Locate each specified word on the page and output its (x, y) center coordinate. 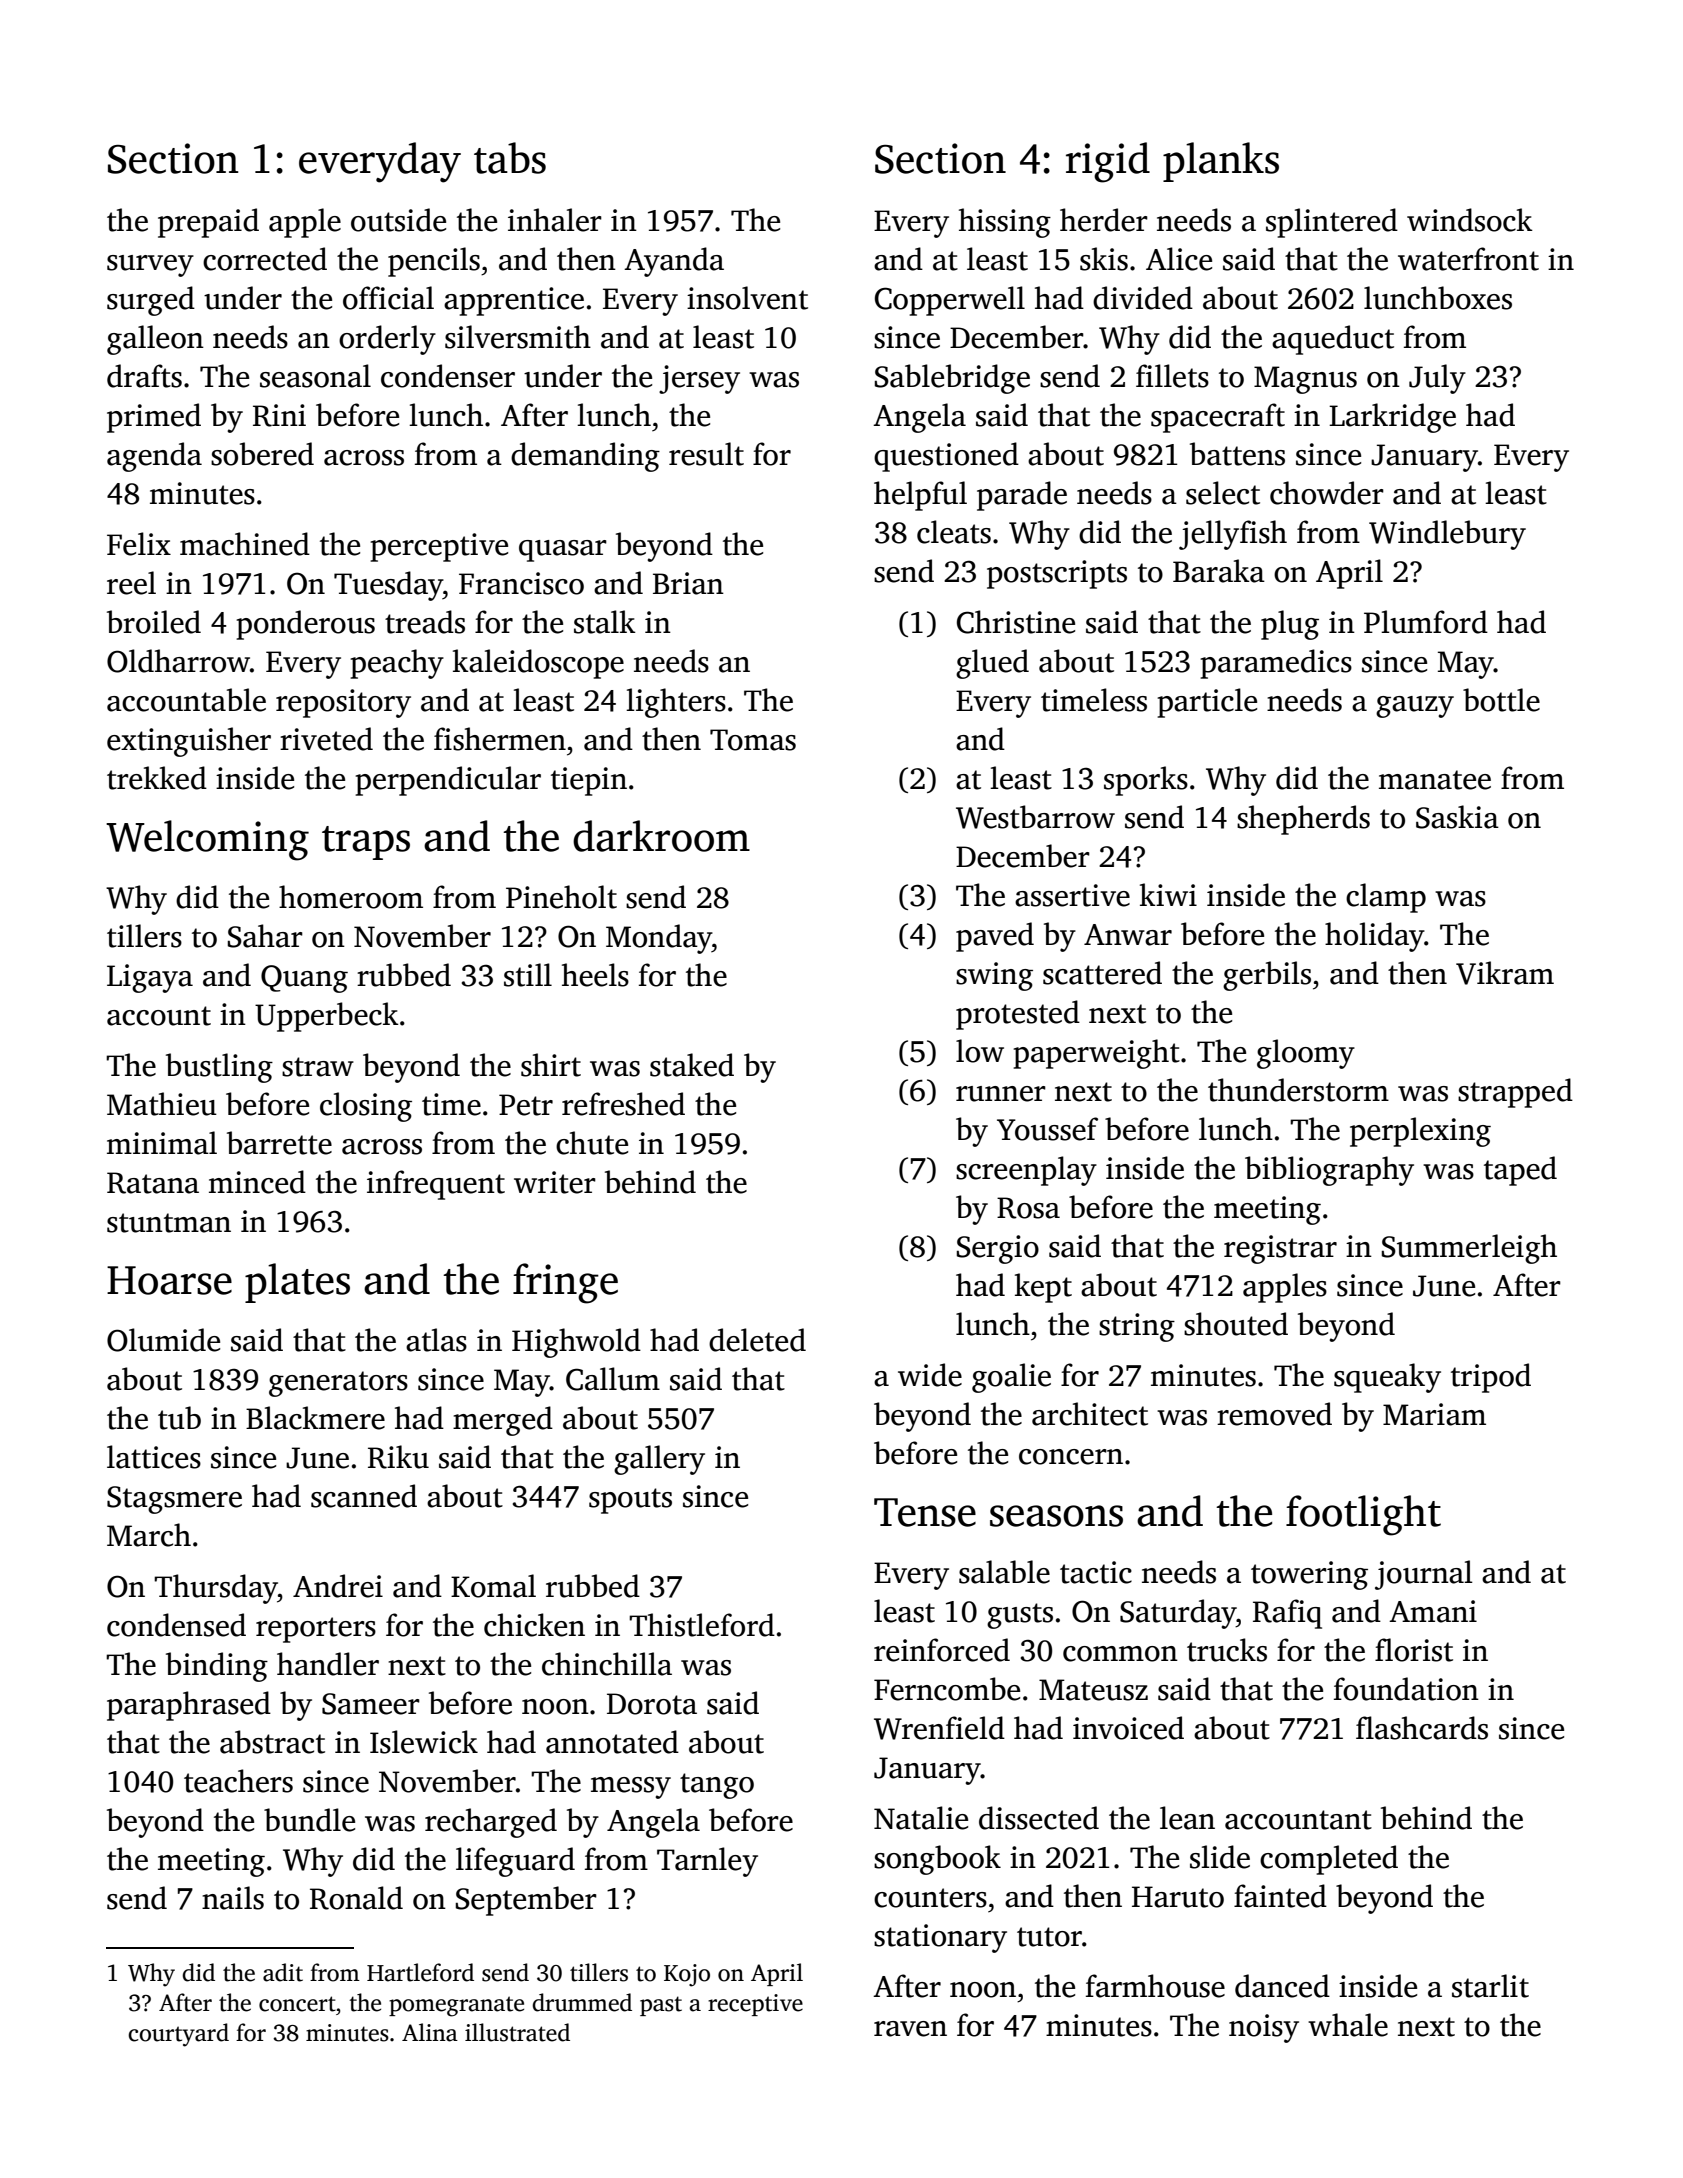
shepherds (1303, 820)
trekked (157, 778)
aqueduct (1333, 340)
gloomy (1306, 1054)
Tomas (753, 740)
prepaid (208, 223)
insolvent (747, 298)
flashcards (1422, 1728)
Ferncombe (947, 1689)
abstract (272, 1742)
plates (297, 1283)
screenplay (1026, 1171)
